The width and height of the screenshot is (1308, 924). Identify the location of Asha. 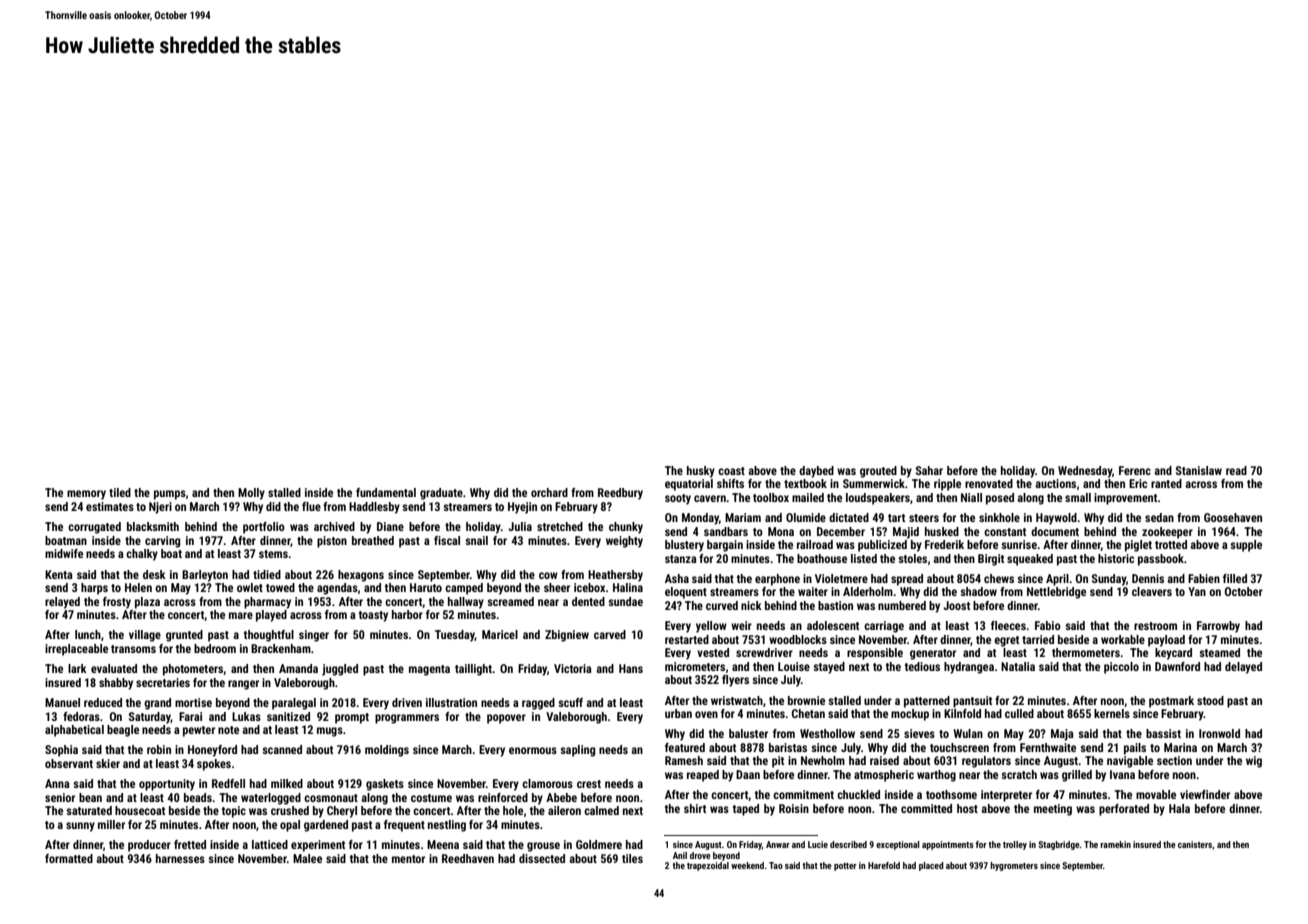
(677, 578).
